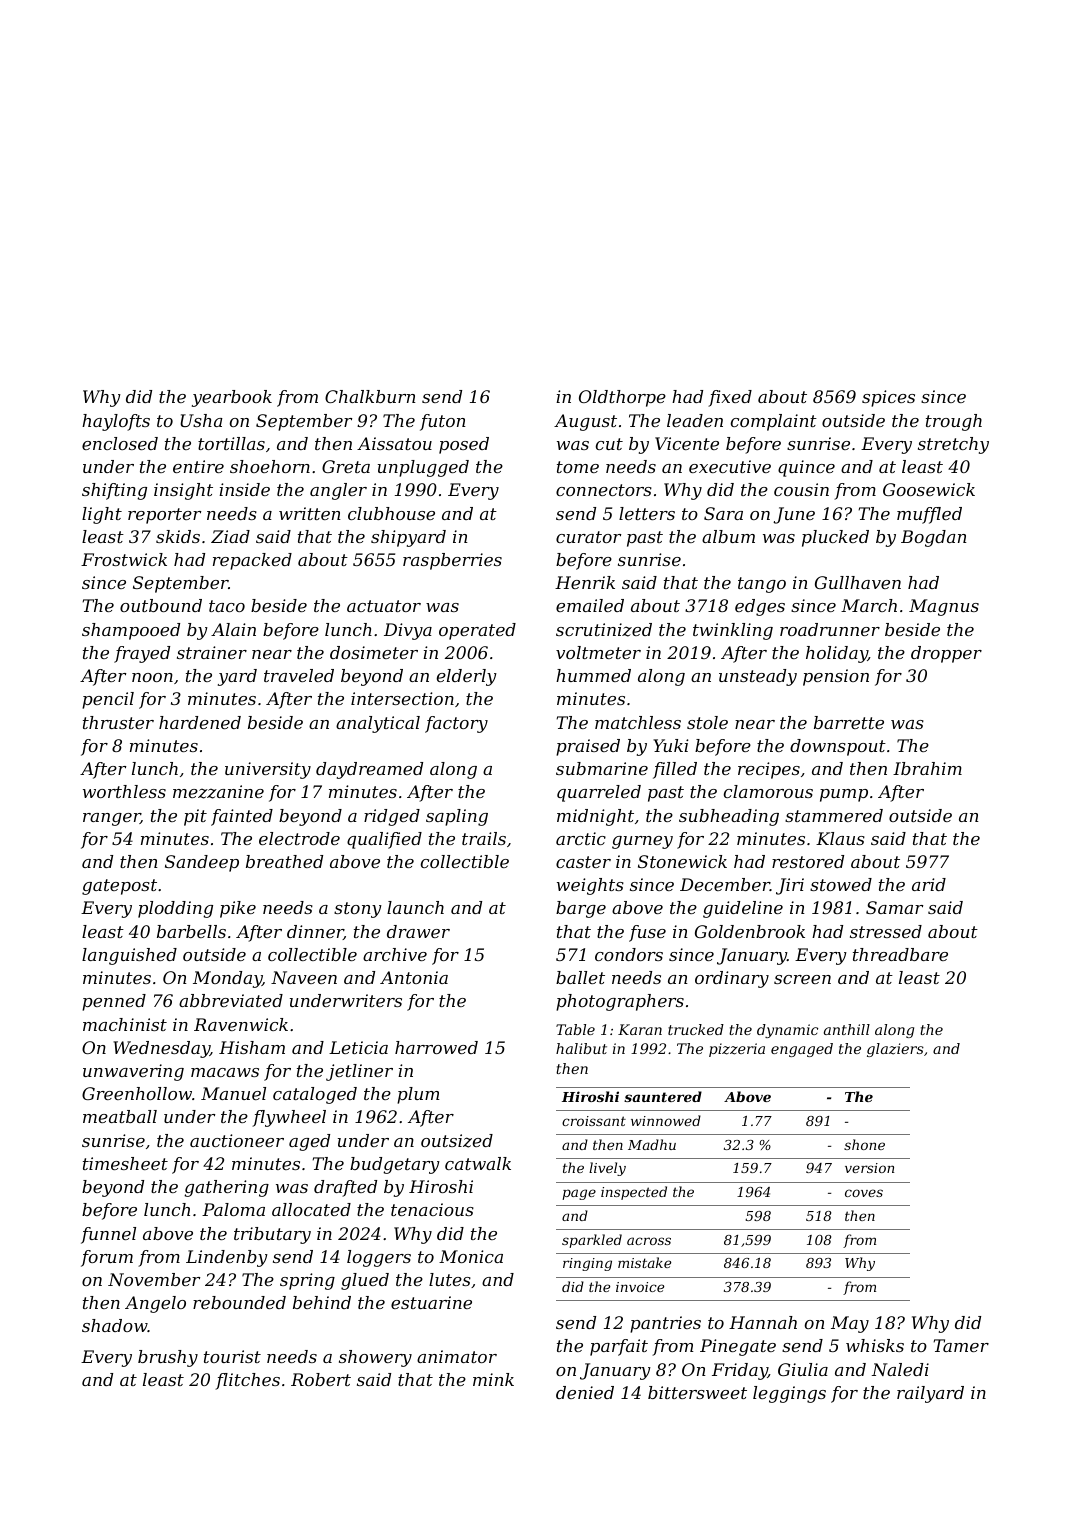 This document has width=1073, height=1524. Describe the element at coordinates (168, 1358) in the document. I see `brushy` at that location.
